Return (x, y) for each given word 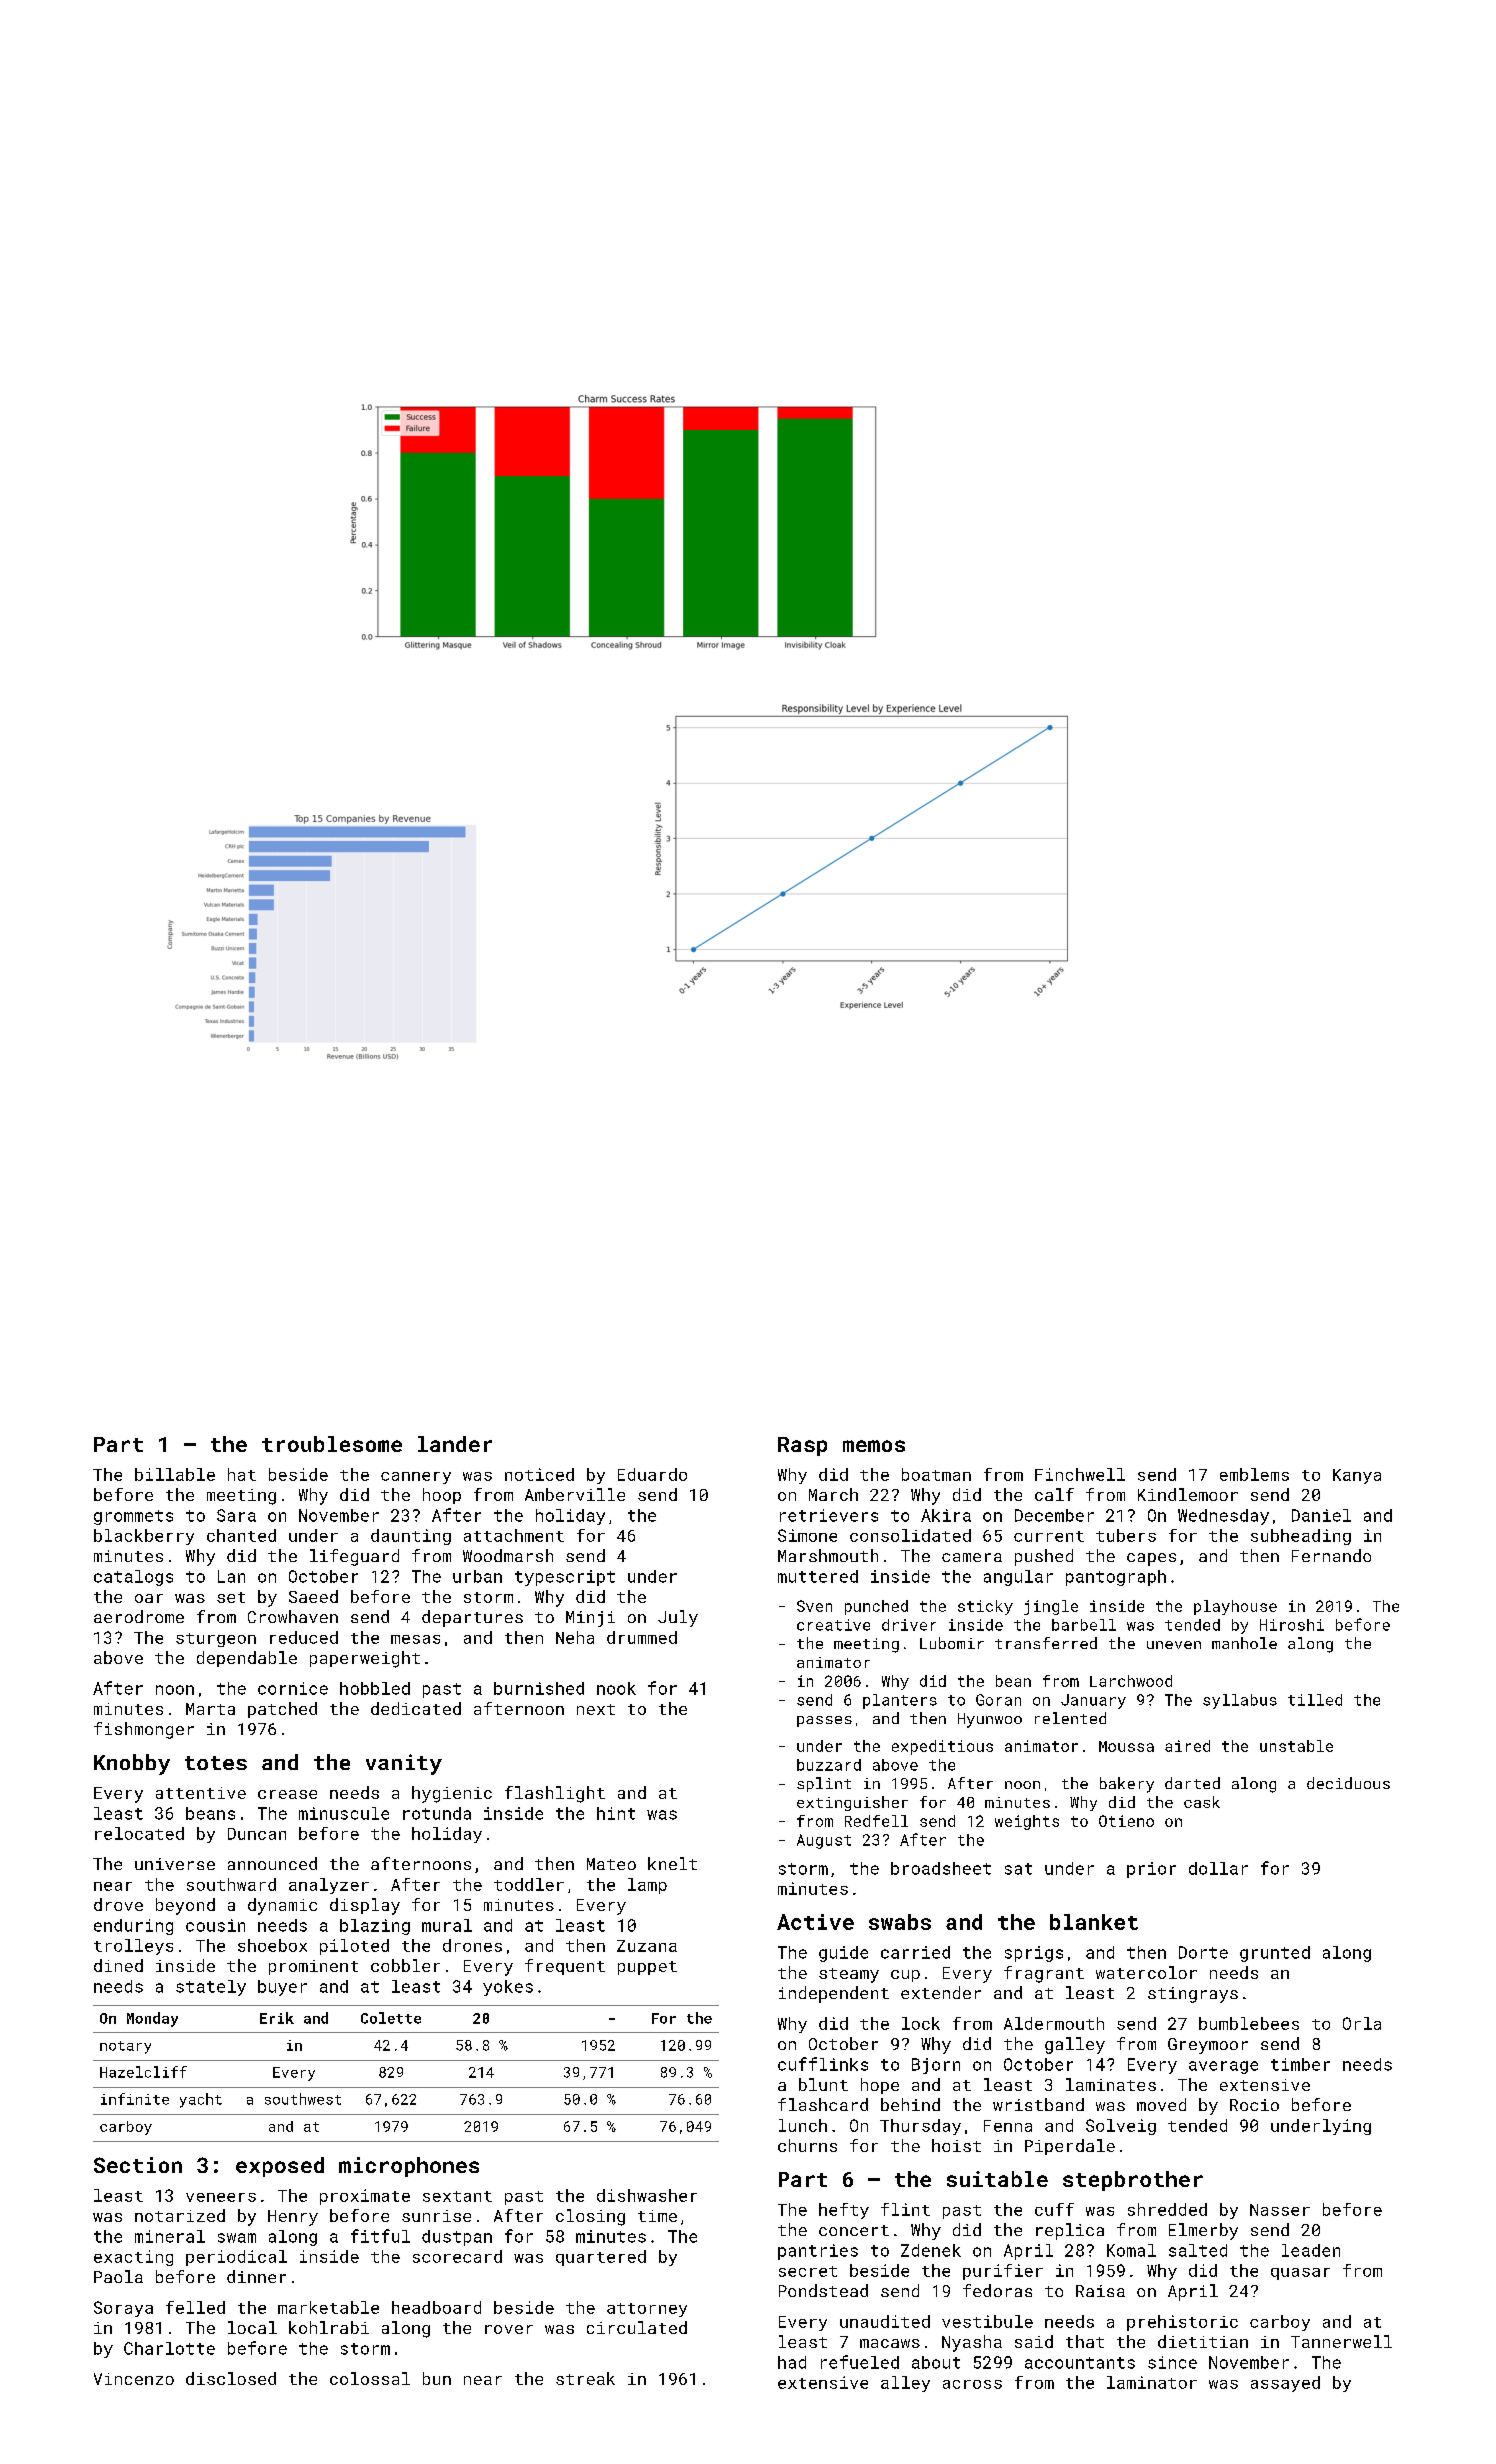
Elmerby (1203, 2231)
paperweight (365, 1659)
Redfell (876, 1821)
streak (585, 2378)
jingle (1051, 1607)
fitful (380, 2236)
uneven (1174, 1645)
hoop (442, 1496)
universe (175, 1864)
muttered (818, 1576)
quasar (1300, 2274)
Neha (575, 1637)
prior (1151, 1870)
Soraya (123, 2309)
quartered (601, 2258)
